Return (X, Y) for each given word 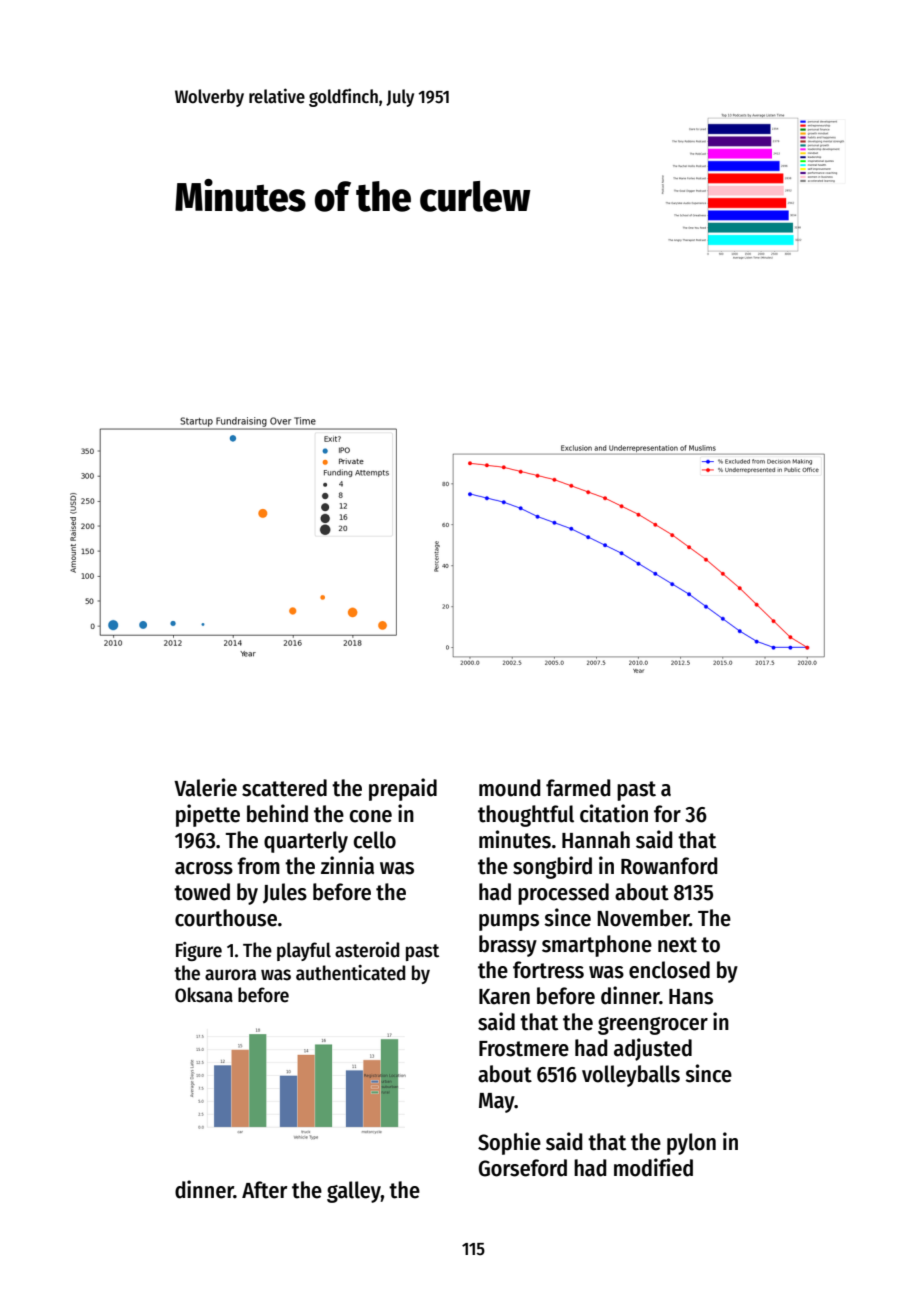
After (264, 1190)
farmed (578, 788)
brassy (508, 946)
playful (304, 951)
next (677, 945)
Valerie (205, 787)
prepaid (403, 789)
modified (653, 1167)
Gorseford (523, 1168)
